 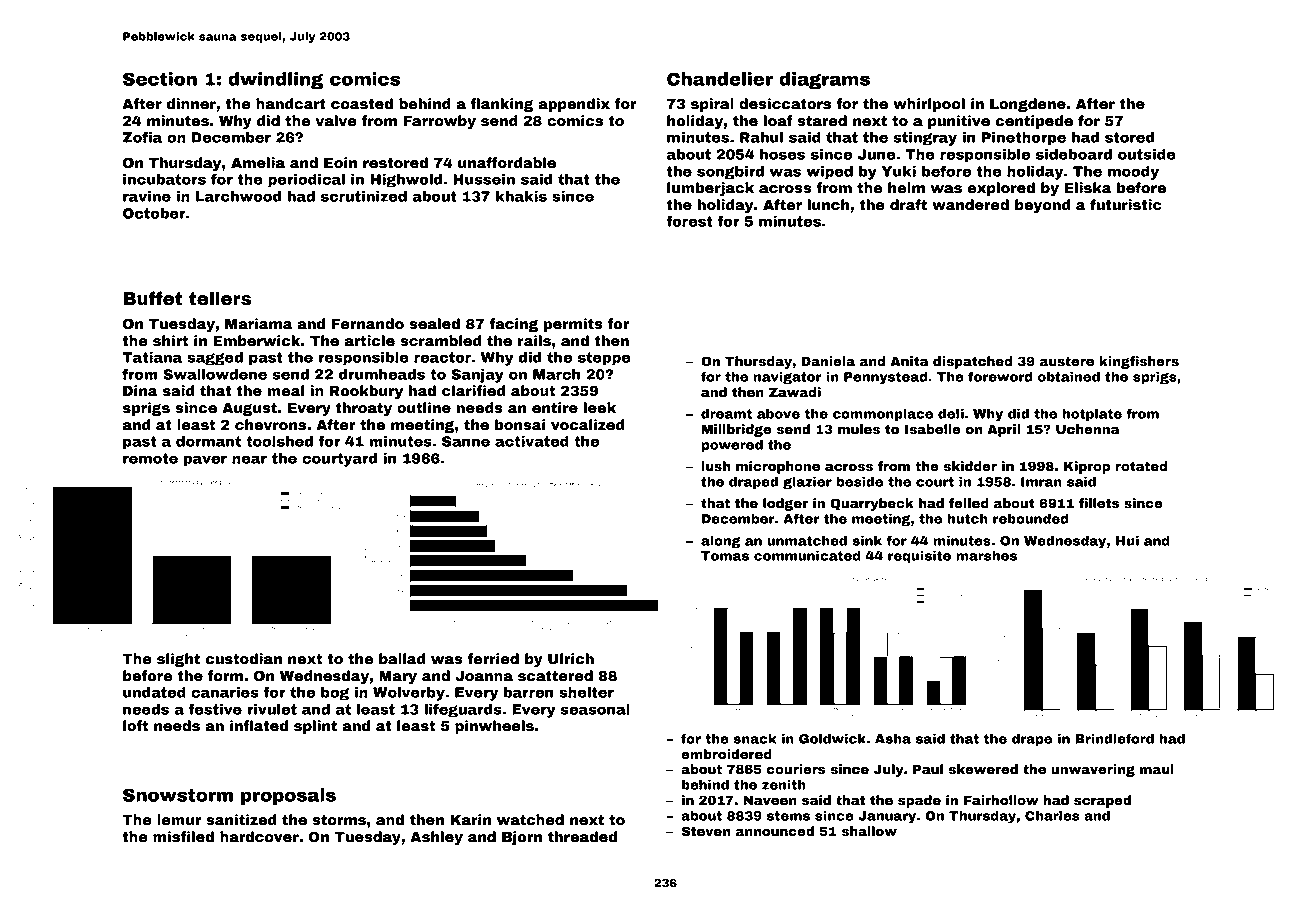 What do you see at coordinates (183, 837) in the image?
I see `misfiled` at bounding box center [183, 837].
